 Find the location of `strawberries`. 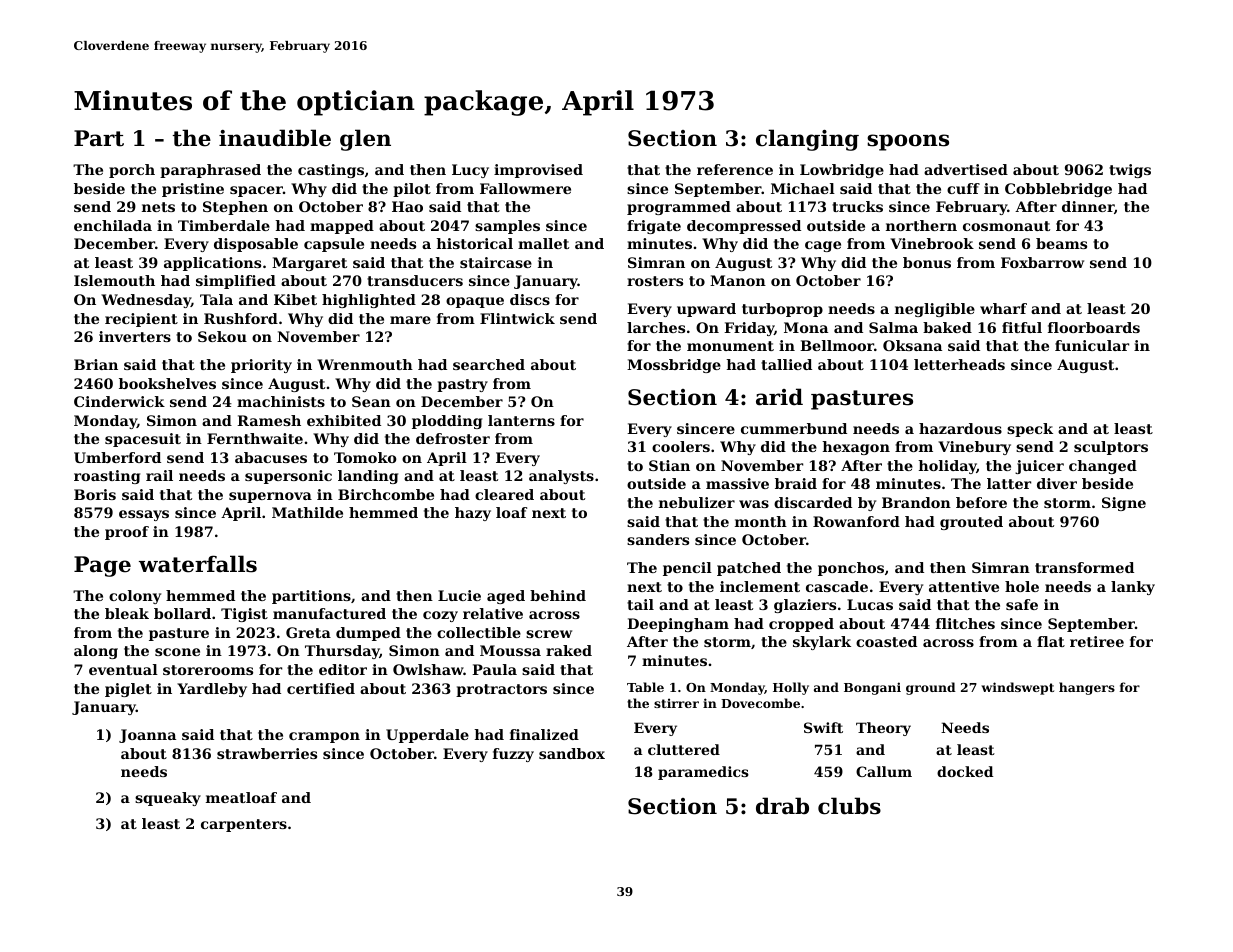

strawberries is located at coordinates (267, 753).
